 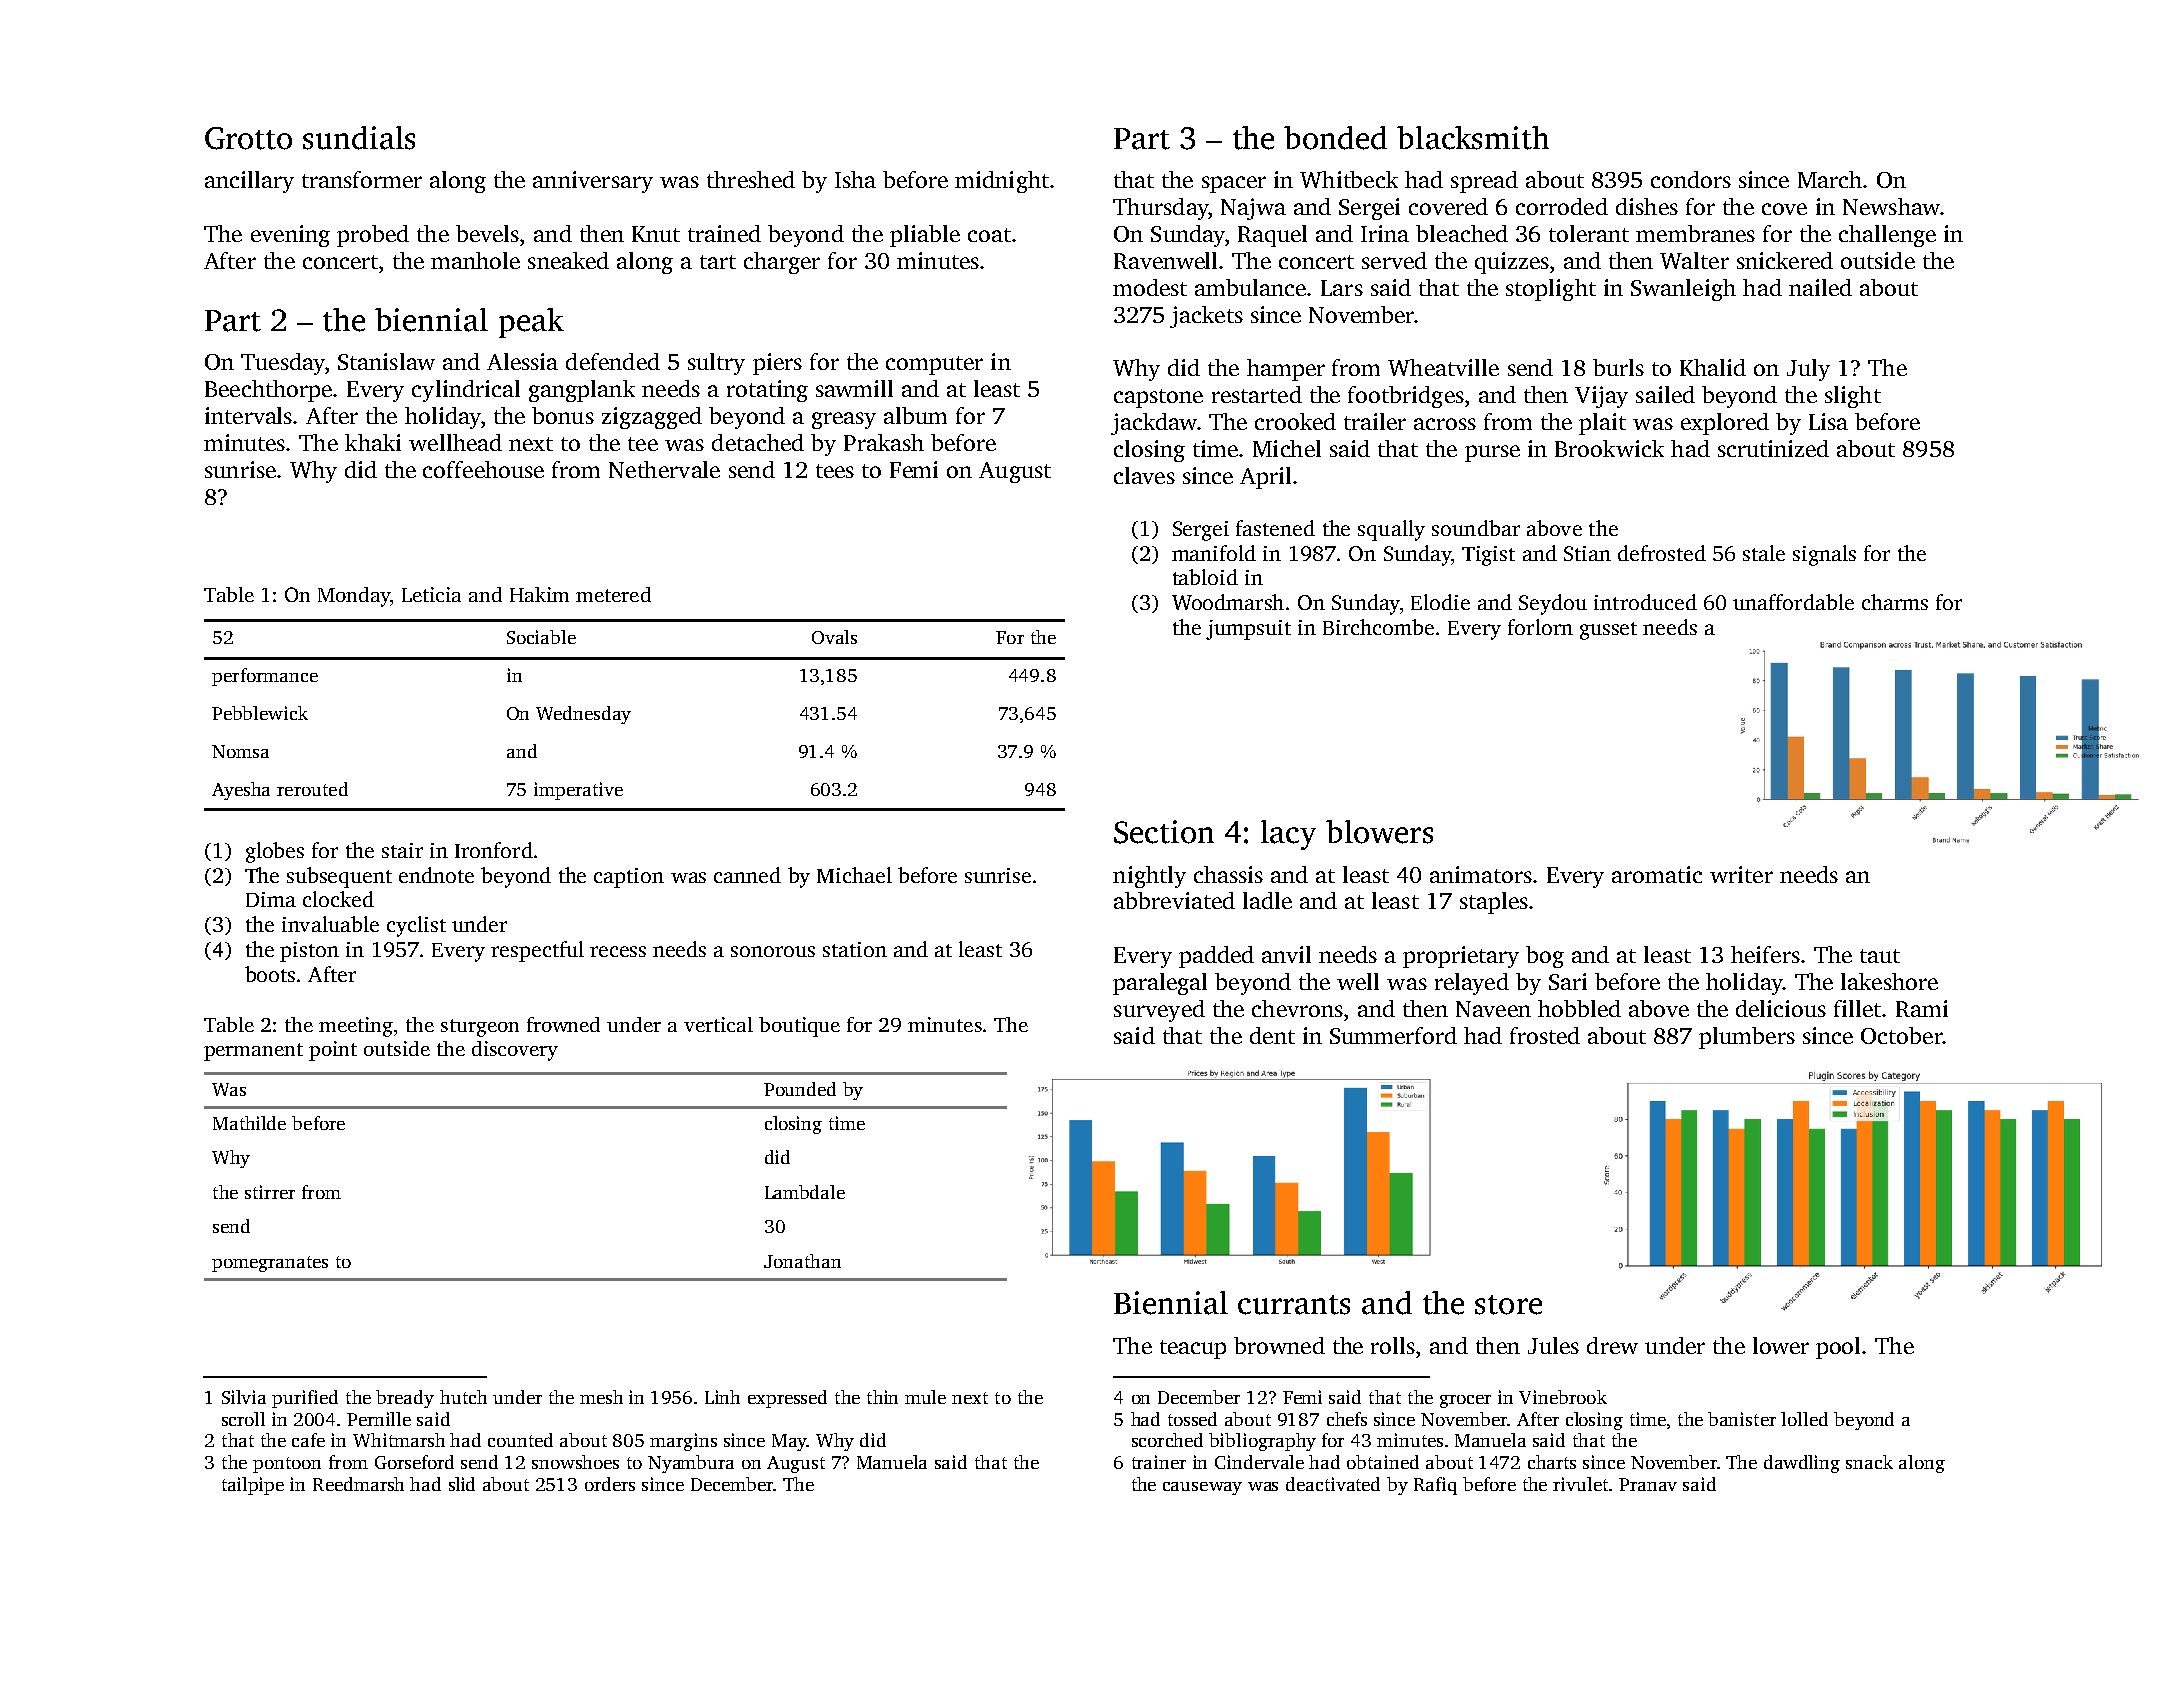 I want to click on blacksmith, so click(x=1473, y=138).
